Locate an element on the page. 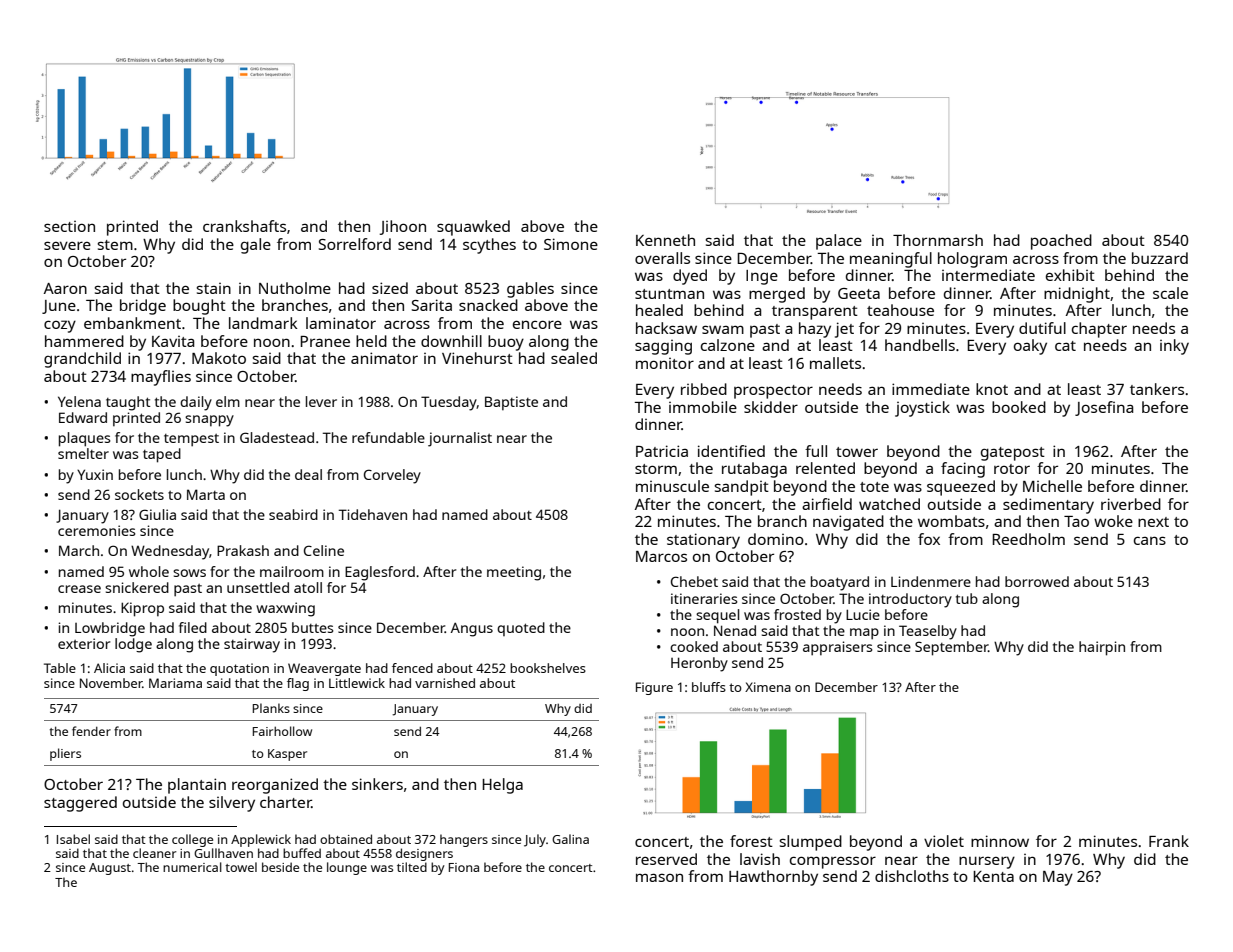 Image resolution: width=1233 pixels, height=952 pixels. Helga is located at coordinates (502, 786).
